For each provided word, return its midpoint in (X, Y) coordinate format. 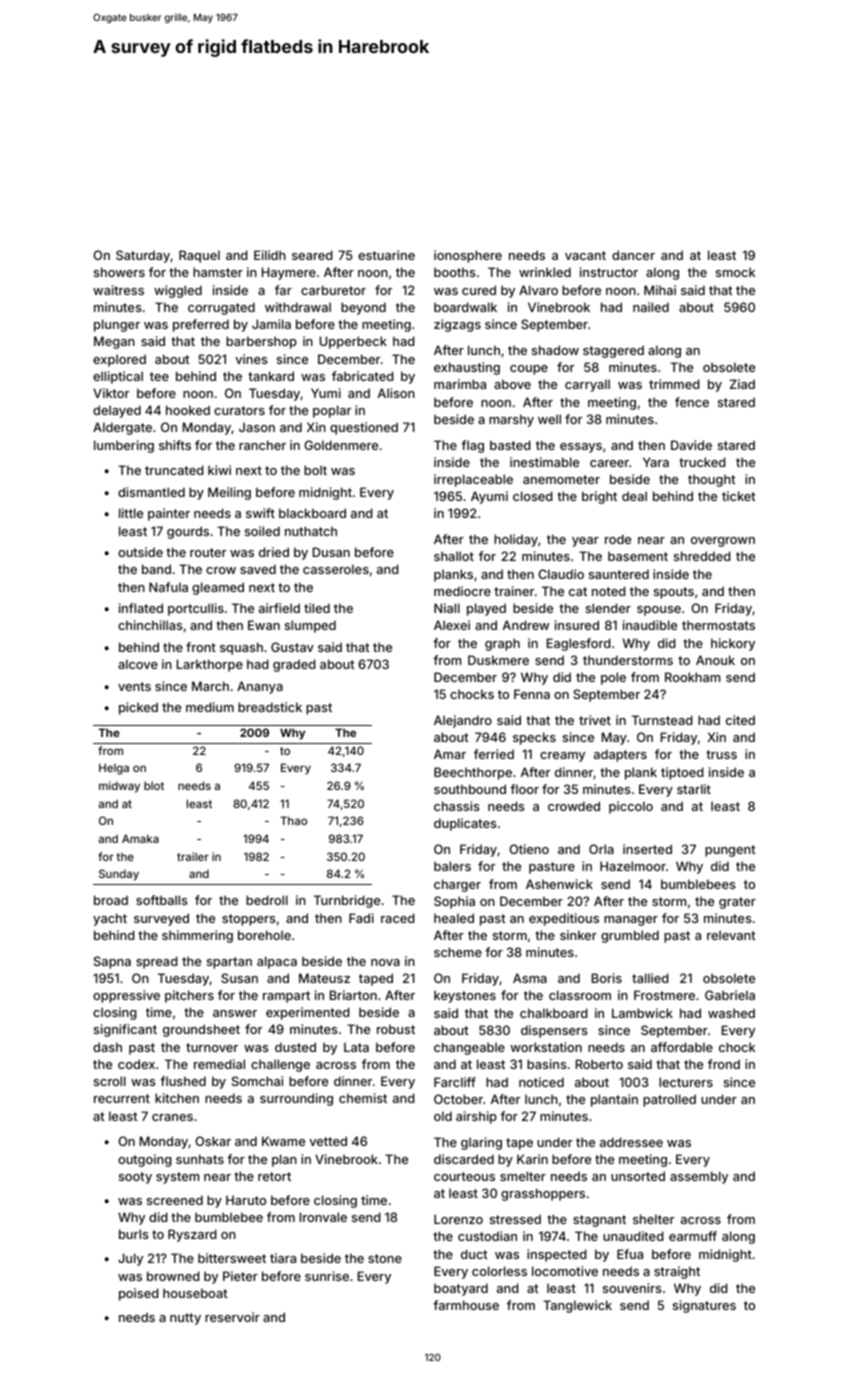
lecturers (686, 1082)
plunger (117, 325)
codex (136, 1064)
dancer (633, 255)
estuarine (386, 255)
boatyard (461, 1289)
